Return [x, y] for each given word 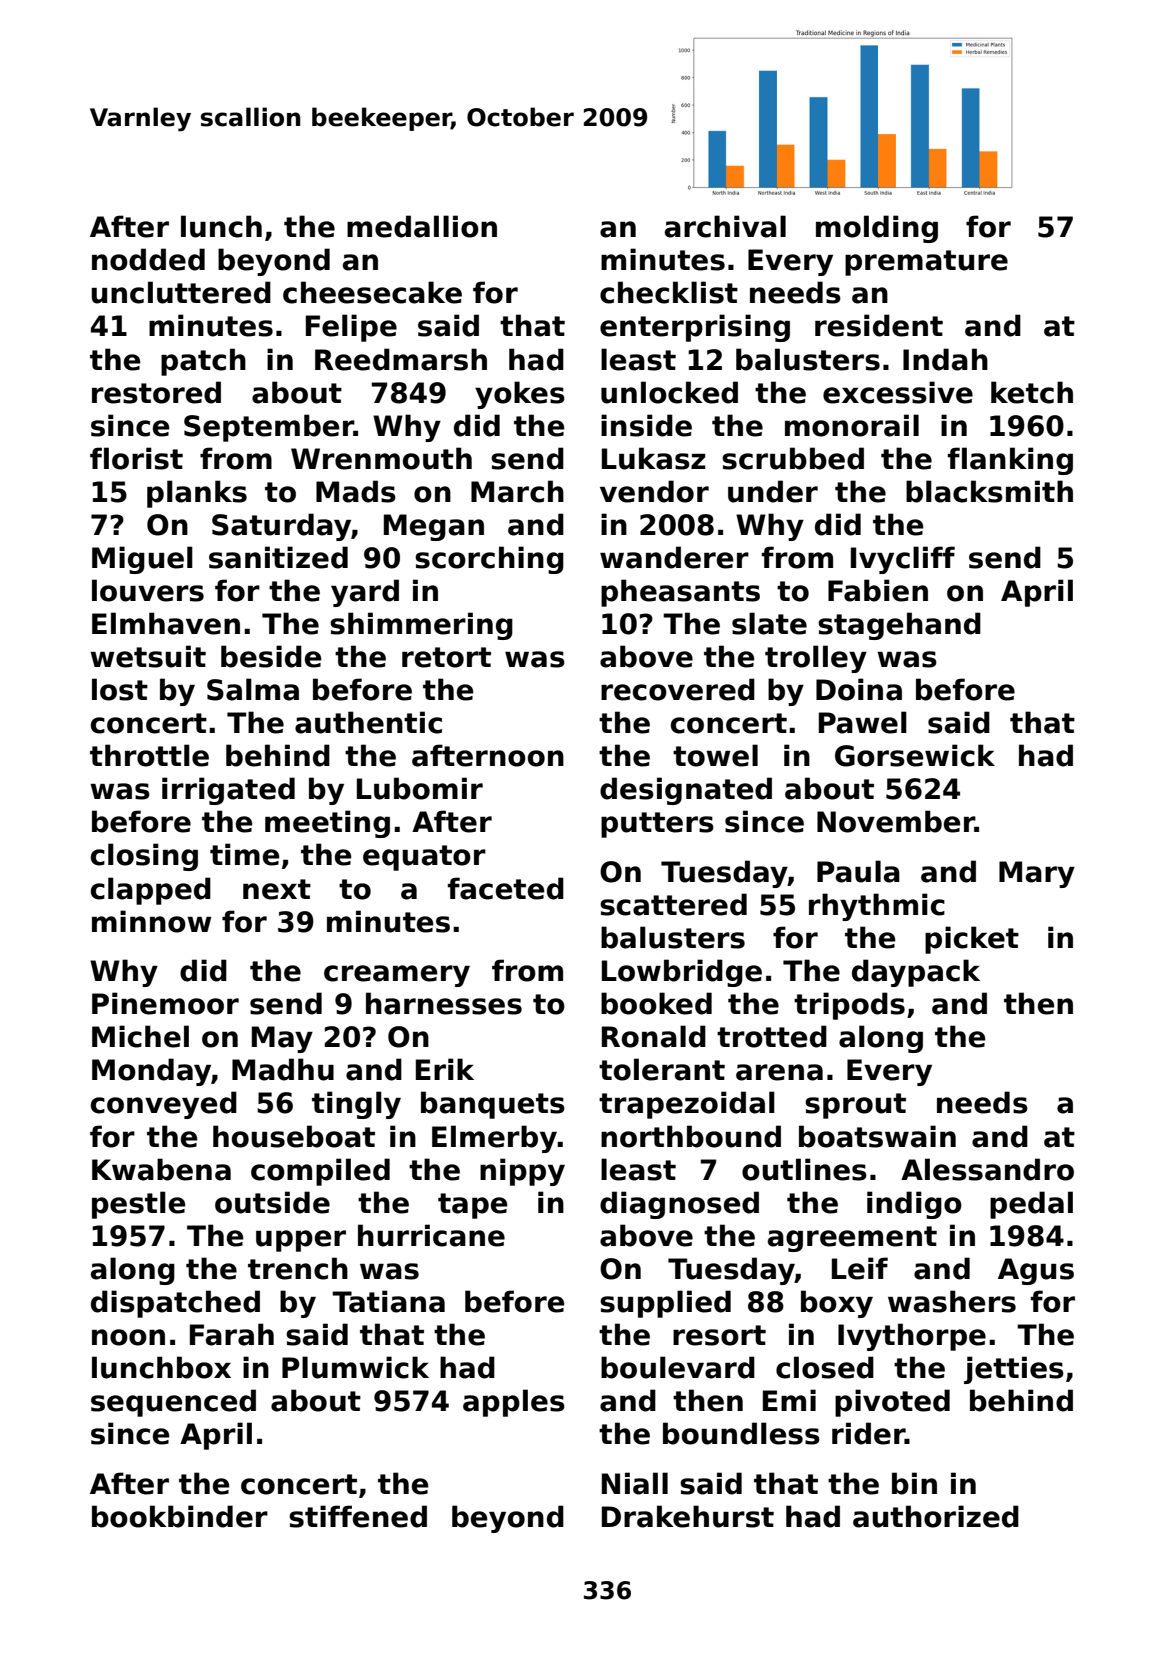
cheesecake [372, 292]
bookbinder [180, 1516]
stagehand [899, 626]
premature [926, 263]
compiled [320, 1172]
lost [120, 689]
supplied [665, 1304]
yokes [520, 395]
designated [686, 791]
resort [719, 1335]
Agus [1036, 1271]
